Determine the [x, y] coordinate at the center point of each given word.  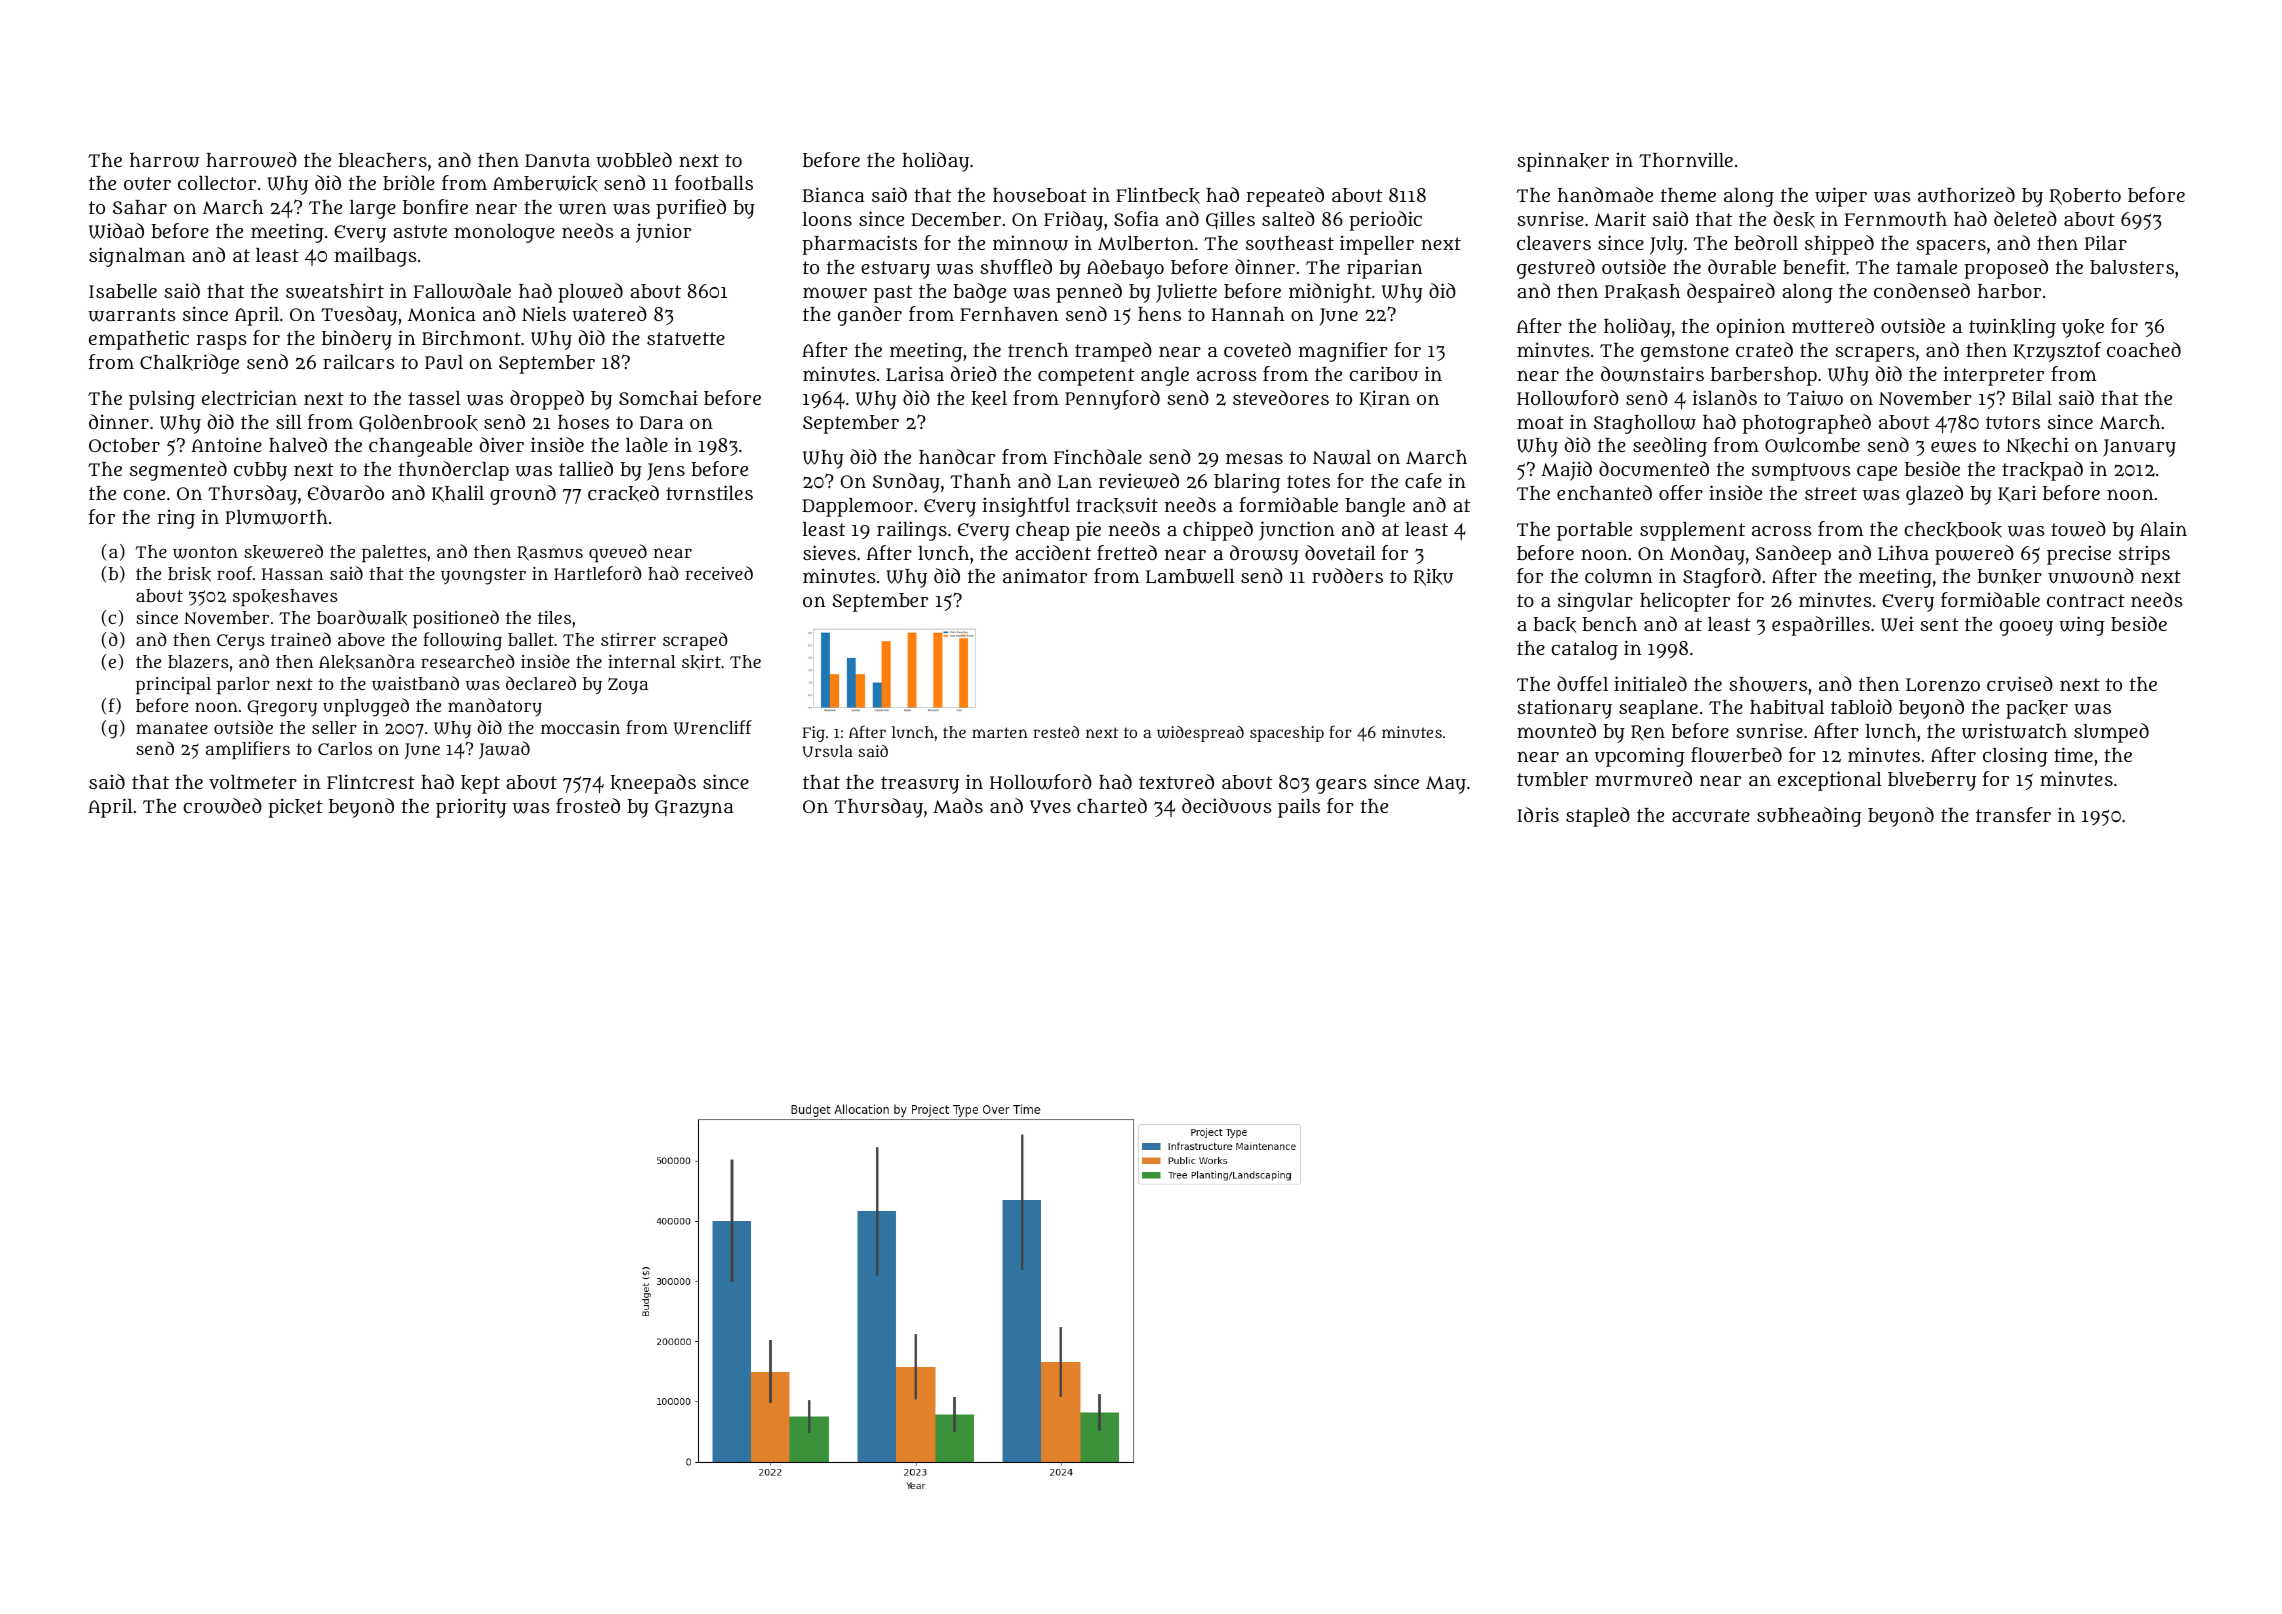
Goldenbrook [418, 423]
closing [2015, 757]
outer [147, 184]
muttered [1833, 325]
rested [1056, 732]
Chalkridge [189, 364]
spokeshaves [285, 598]
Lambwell [1190, 576]
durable [1742, 266]
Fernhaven [1009, 314]
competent [1086, 377]
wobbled [634, 160]
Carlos [345, 748]
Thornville [1686, 160]
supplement [1692, 531]
